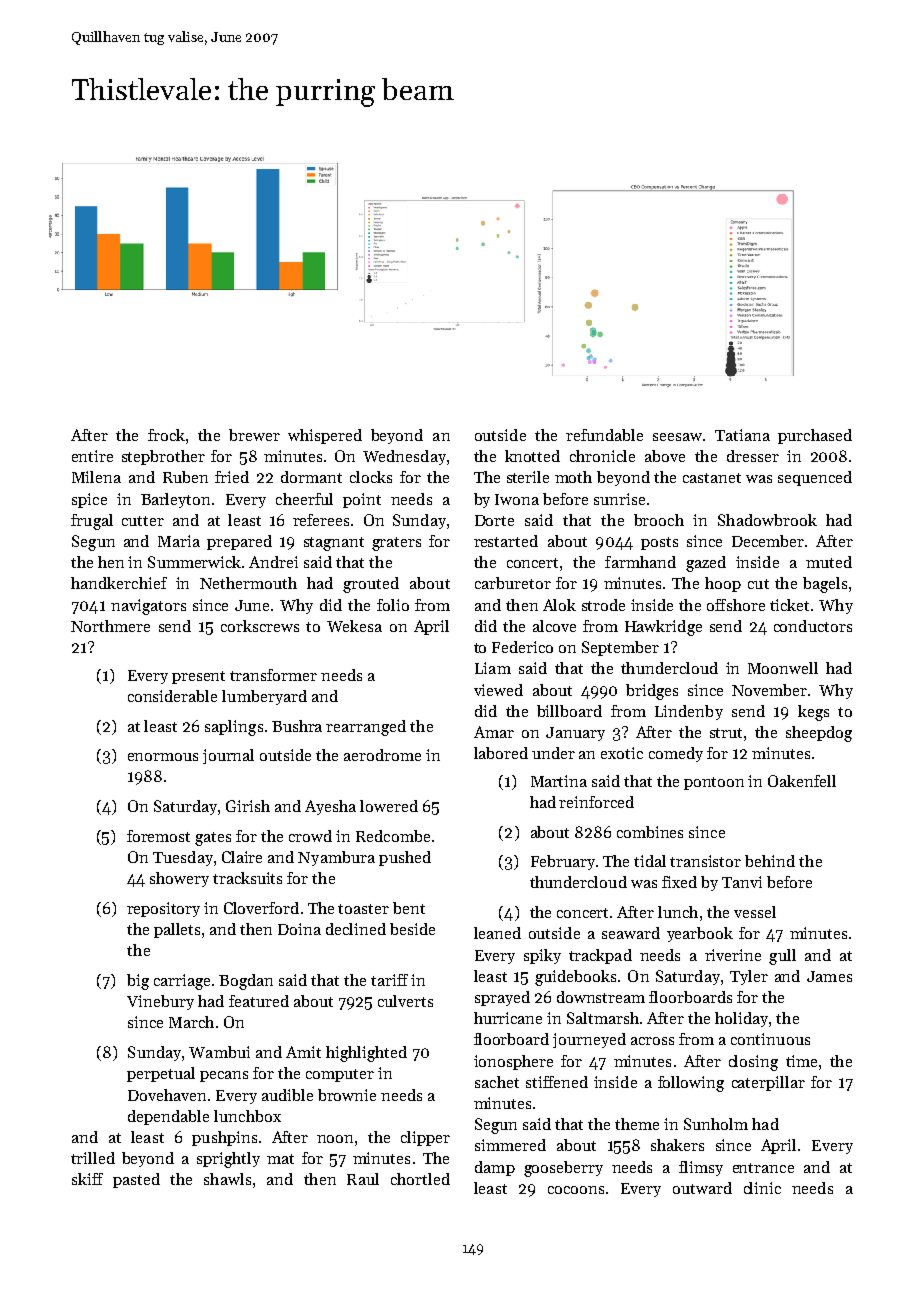 The width and height of the document is (924, 1308). Describe the element at coordinates (576, 1190) in the document. I see `cocoons` at that location.
